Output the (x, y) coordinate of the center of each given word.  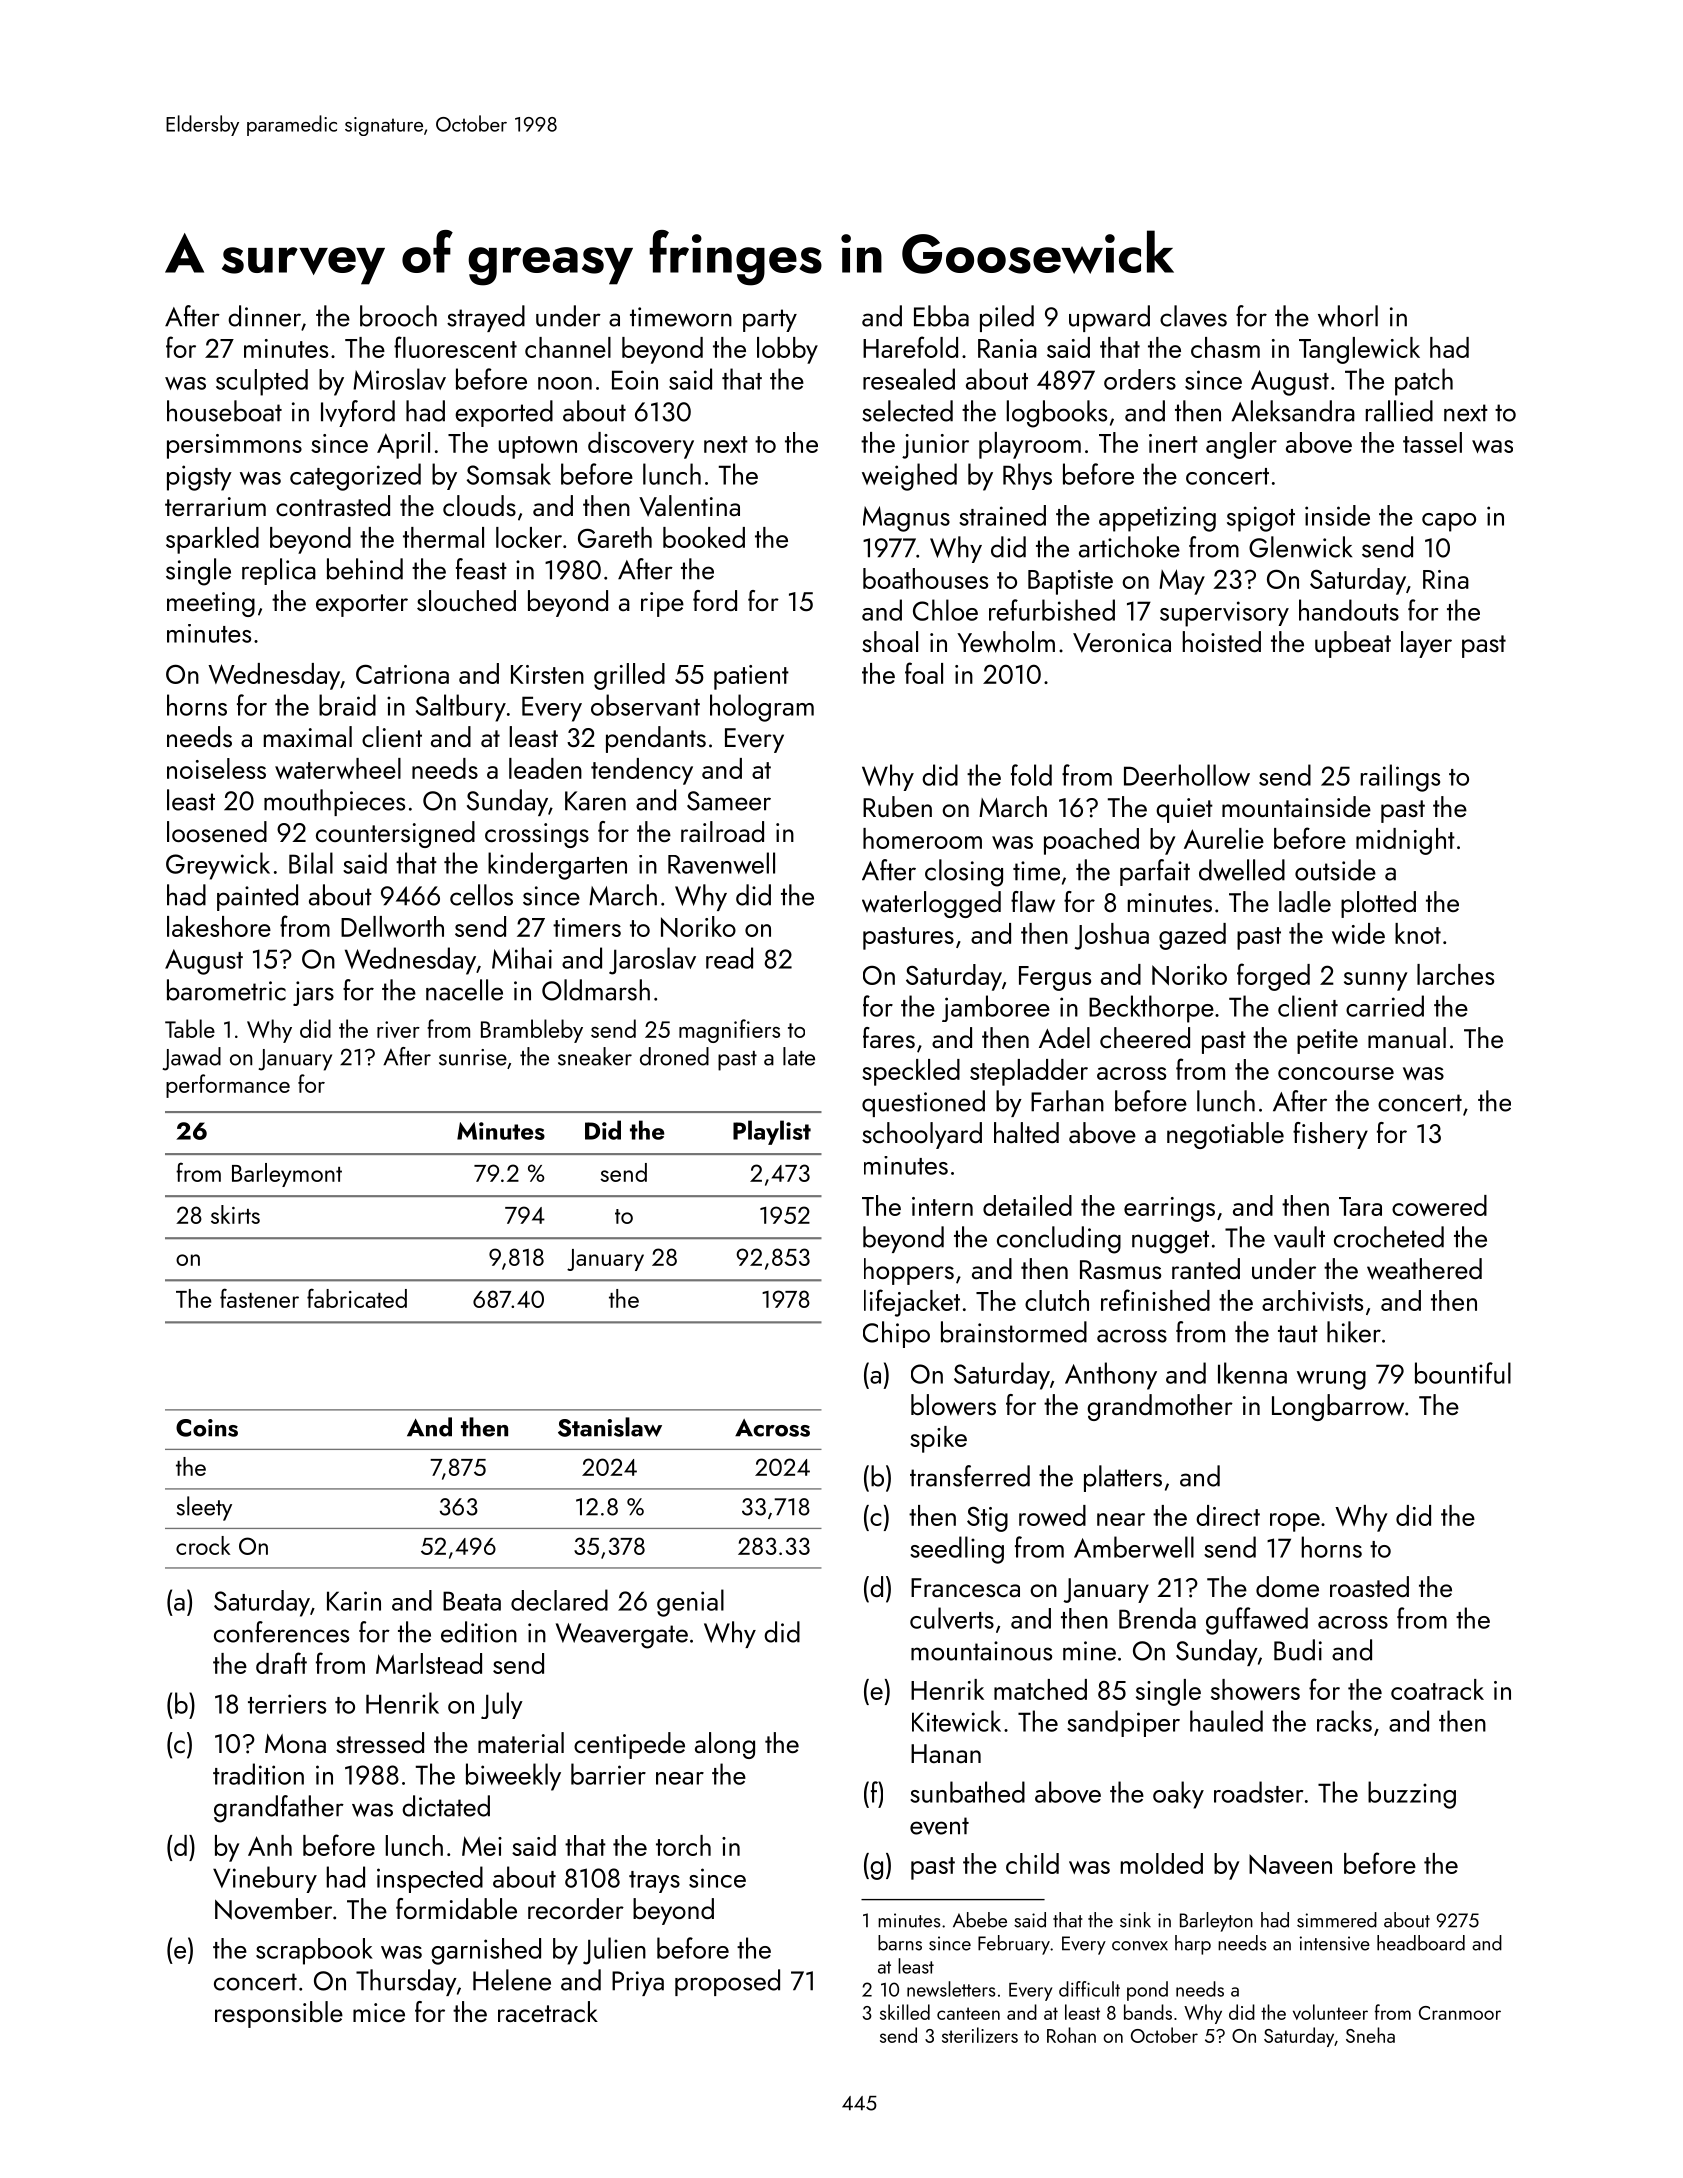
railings (1400, 778)
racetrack (548, 2011)
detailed (1027, 1205)
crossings (537, 835)
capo (1449, 522)
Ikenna (1252, 1373)
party (770, 320)
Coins (207, 1428)
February (1014, 1945)
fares (889, 1037)
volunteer (1330, 2012)
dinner (264, 316)
